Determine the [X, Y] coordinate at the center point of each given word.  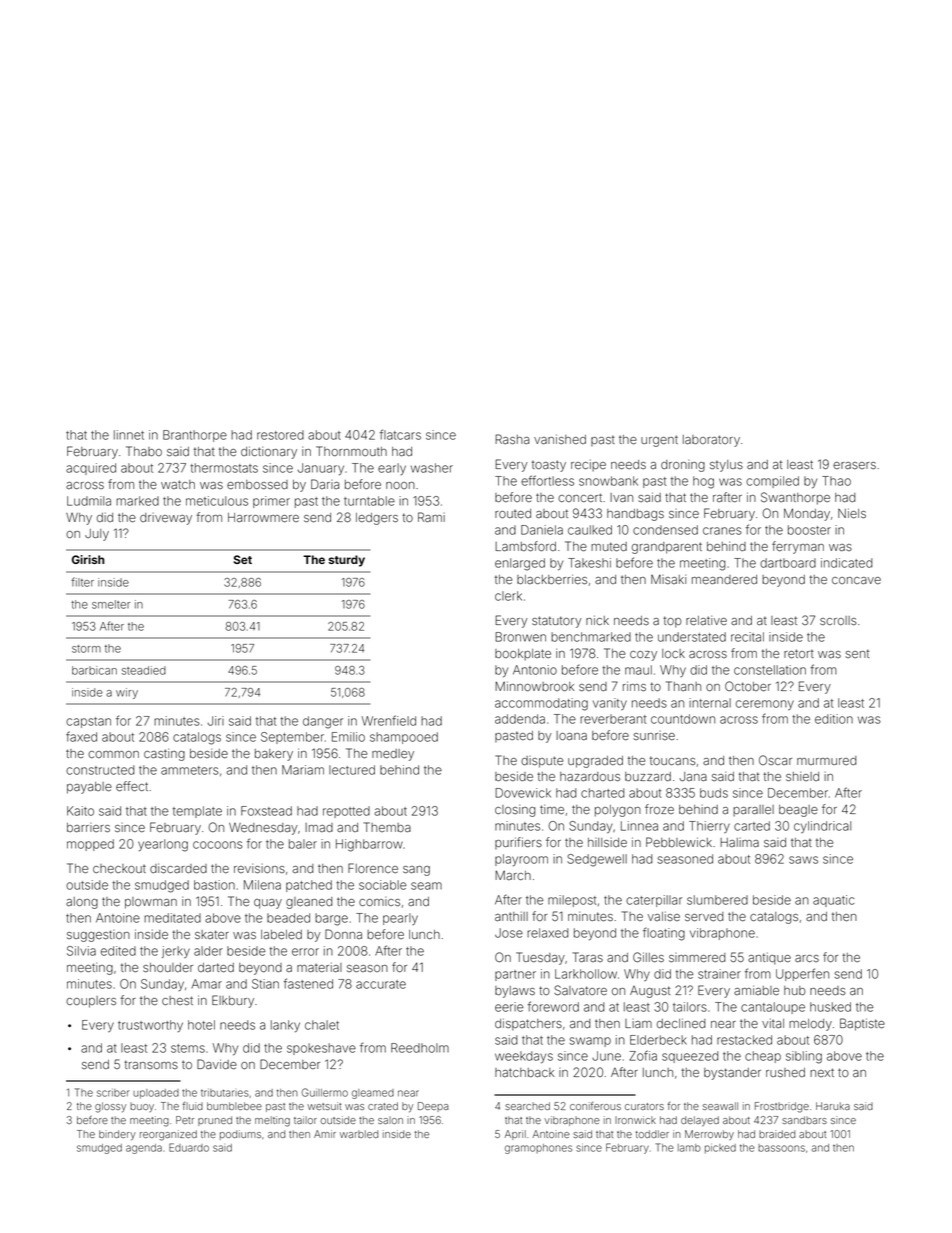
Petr [185, 1120]
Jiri [216, 721]
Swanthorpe [795, 498]
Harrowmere [263, 517]
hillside [607, 842]
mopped [90, 845]
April [515, 1135]
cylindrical [822, 827]
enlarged [520, 564]
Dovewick [523, 793]
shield [802, 776]
